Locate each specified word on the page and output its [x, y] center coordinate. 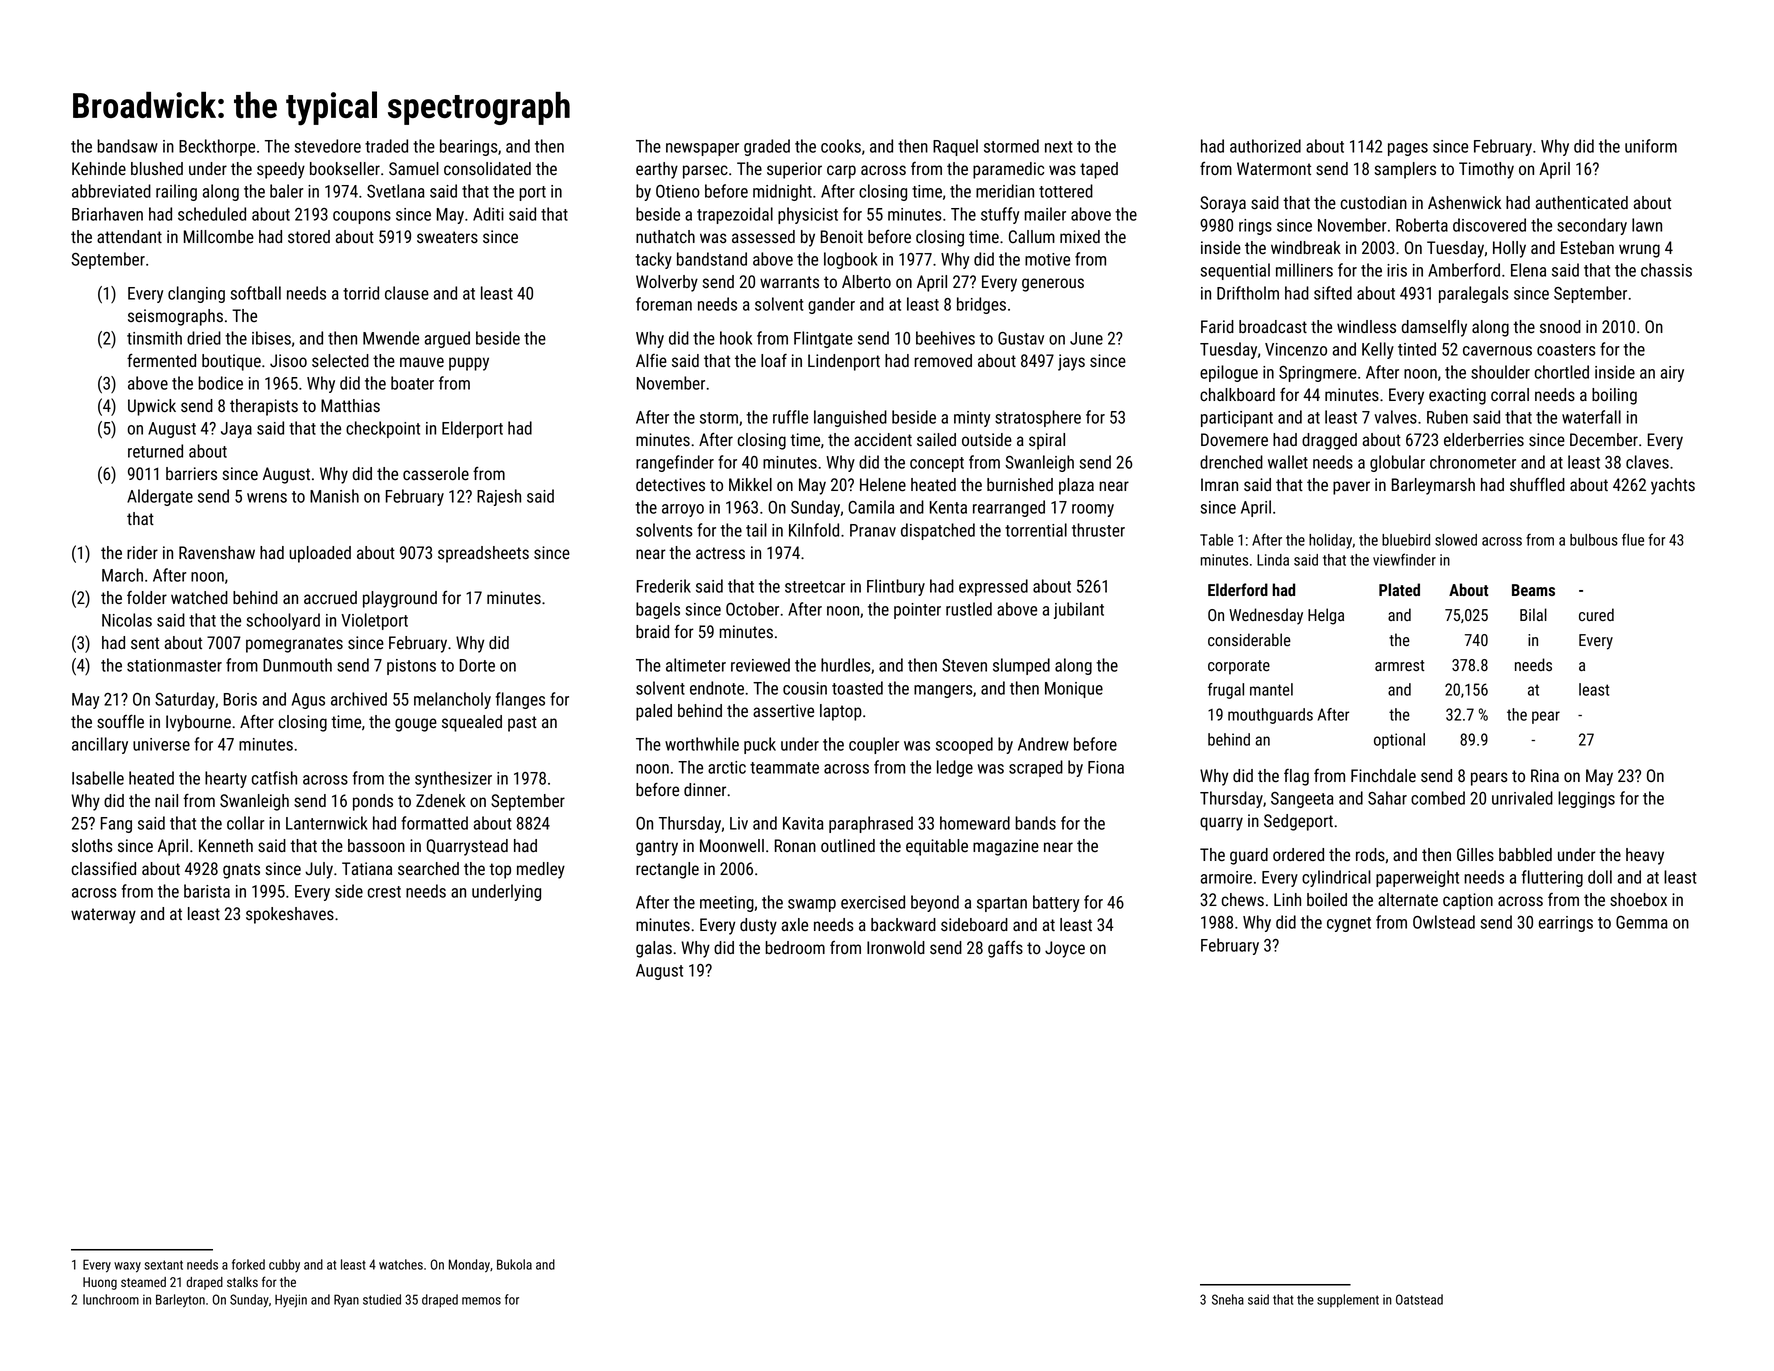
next [1059, 147]
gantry [657, 848]
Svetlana [396, 191]
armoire [1226, 877]
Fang [116, 825]
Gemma [1642, 922]
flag [1296, 777]
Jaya [236, 430]
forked [248, 1264]
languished [850, 418]
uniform [1651, 146]
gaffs [1005, 949]
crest [384, 892]
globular [1397, 463]
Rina [1545, 775]
